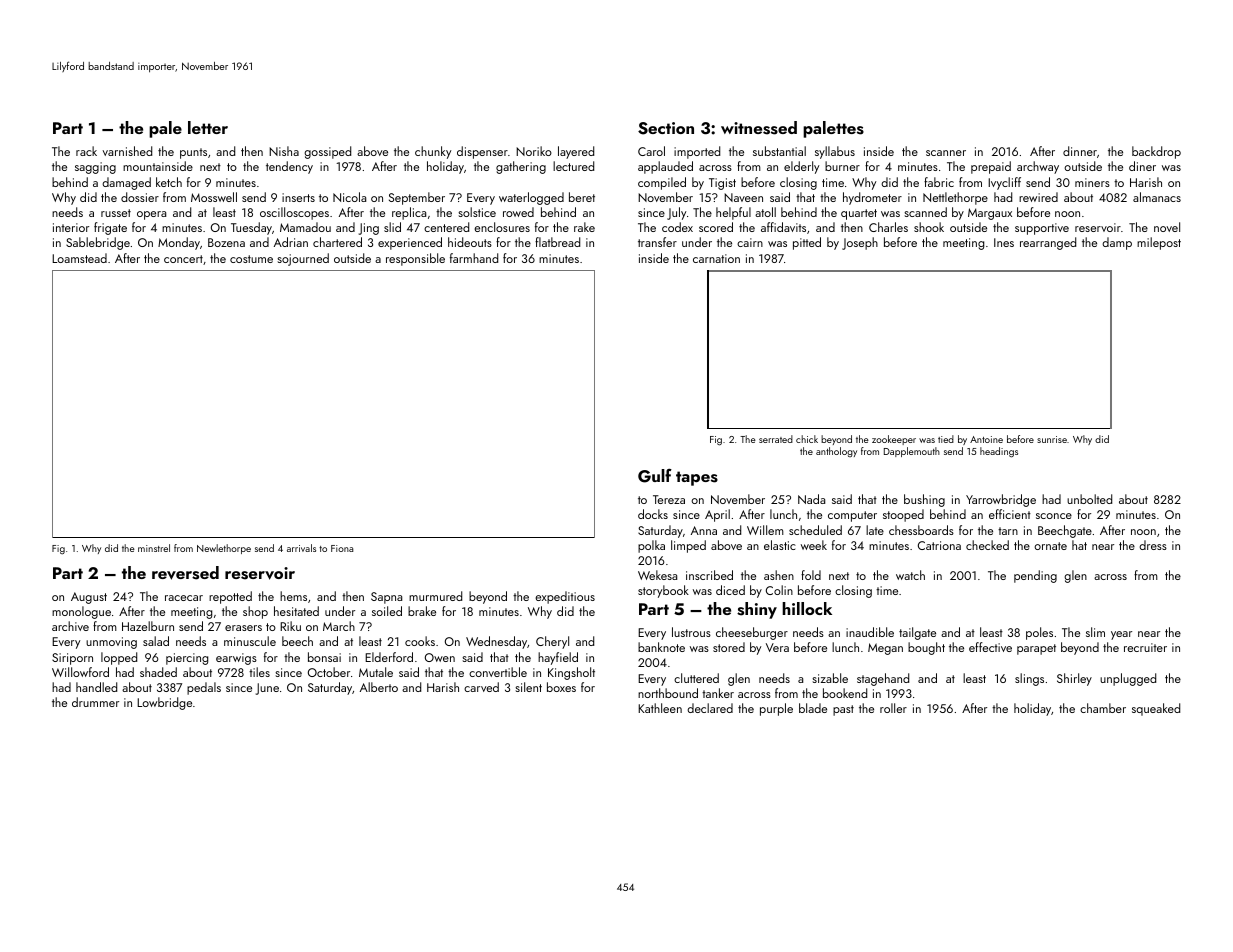 Image resolution: width=1233 pixels, height=952 pixels. What do you see at coordinates (663, 591) in the image?
I see `storybook` at bounding box center [663, 591].
